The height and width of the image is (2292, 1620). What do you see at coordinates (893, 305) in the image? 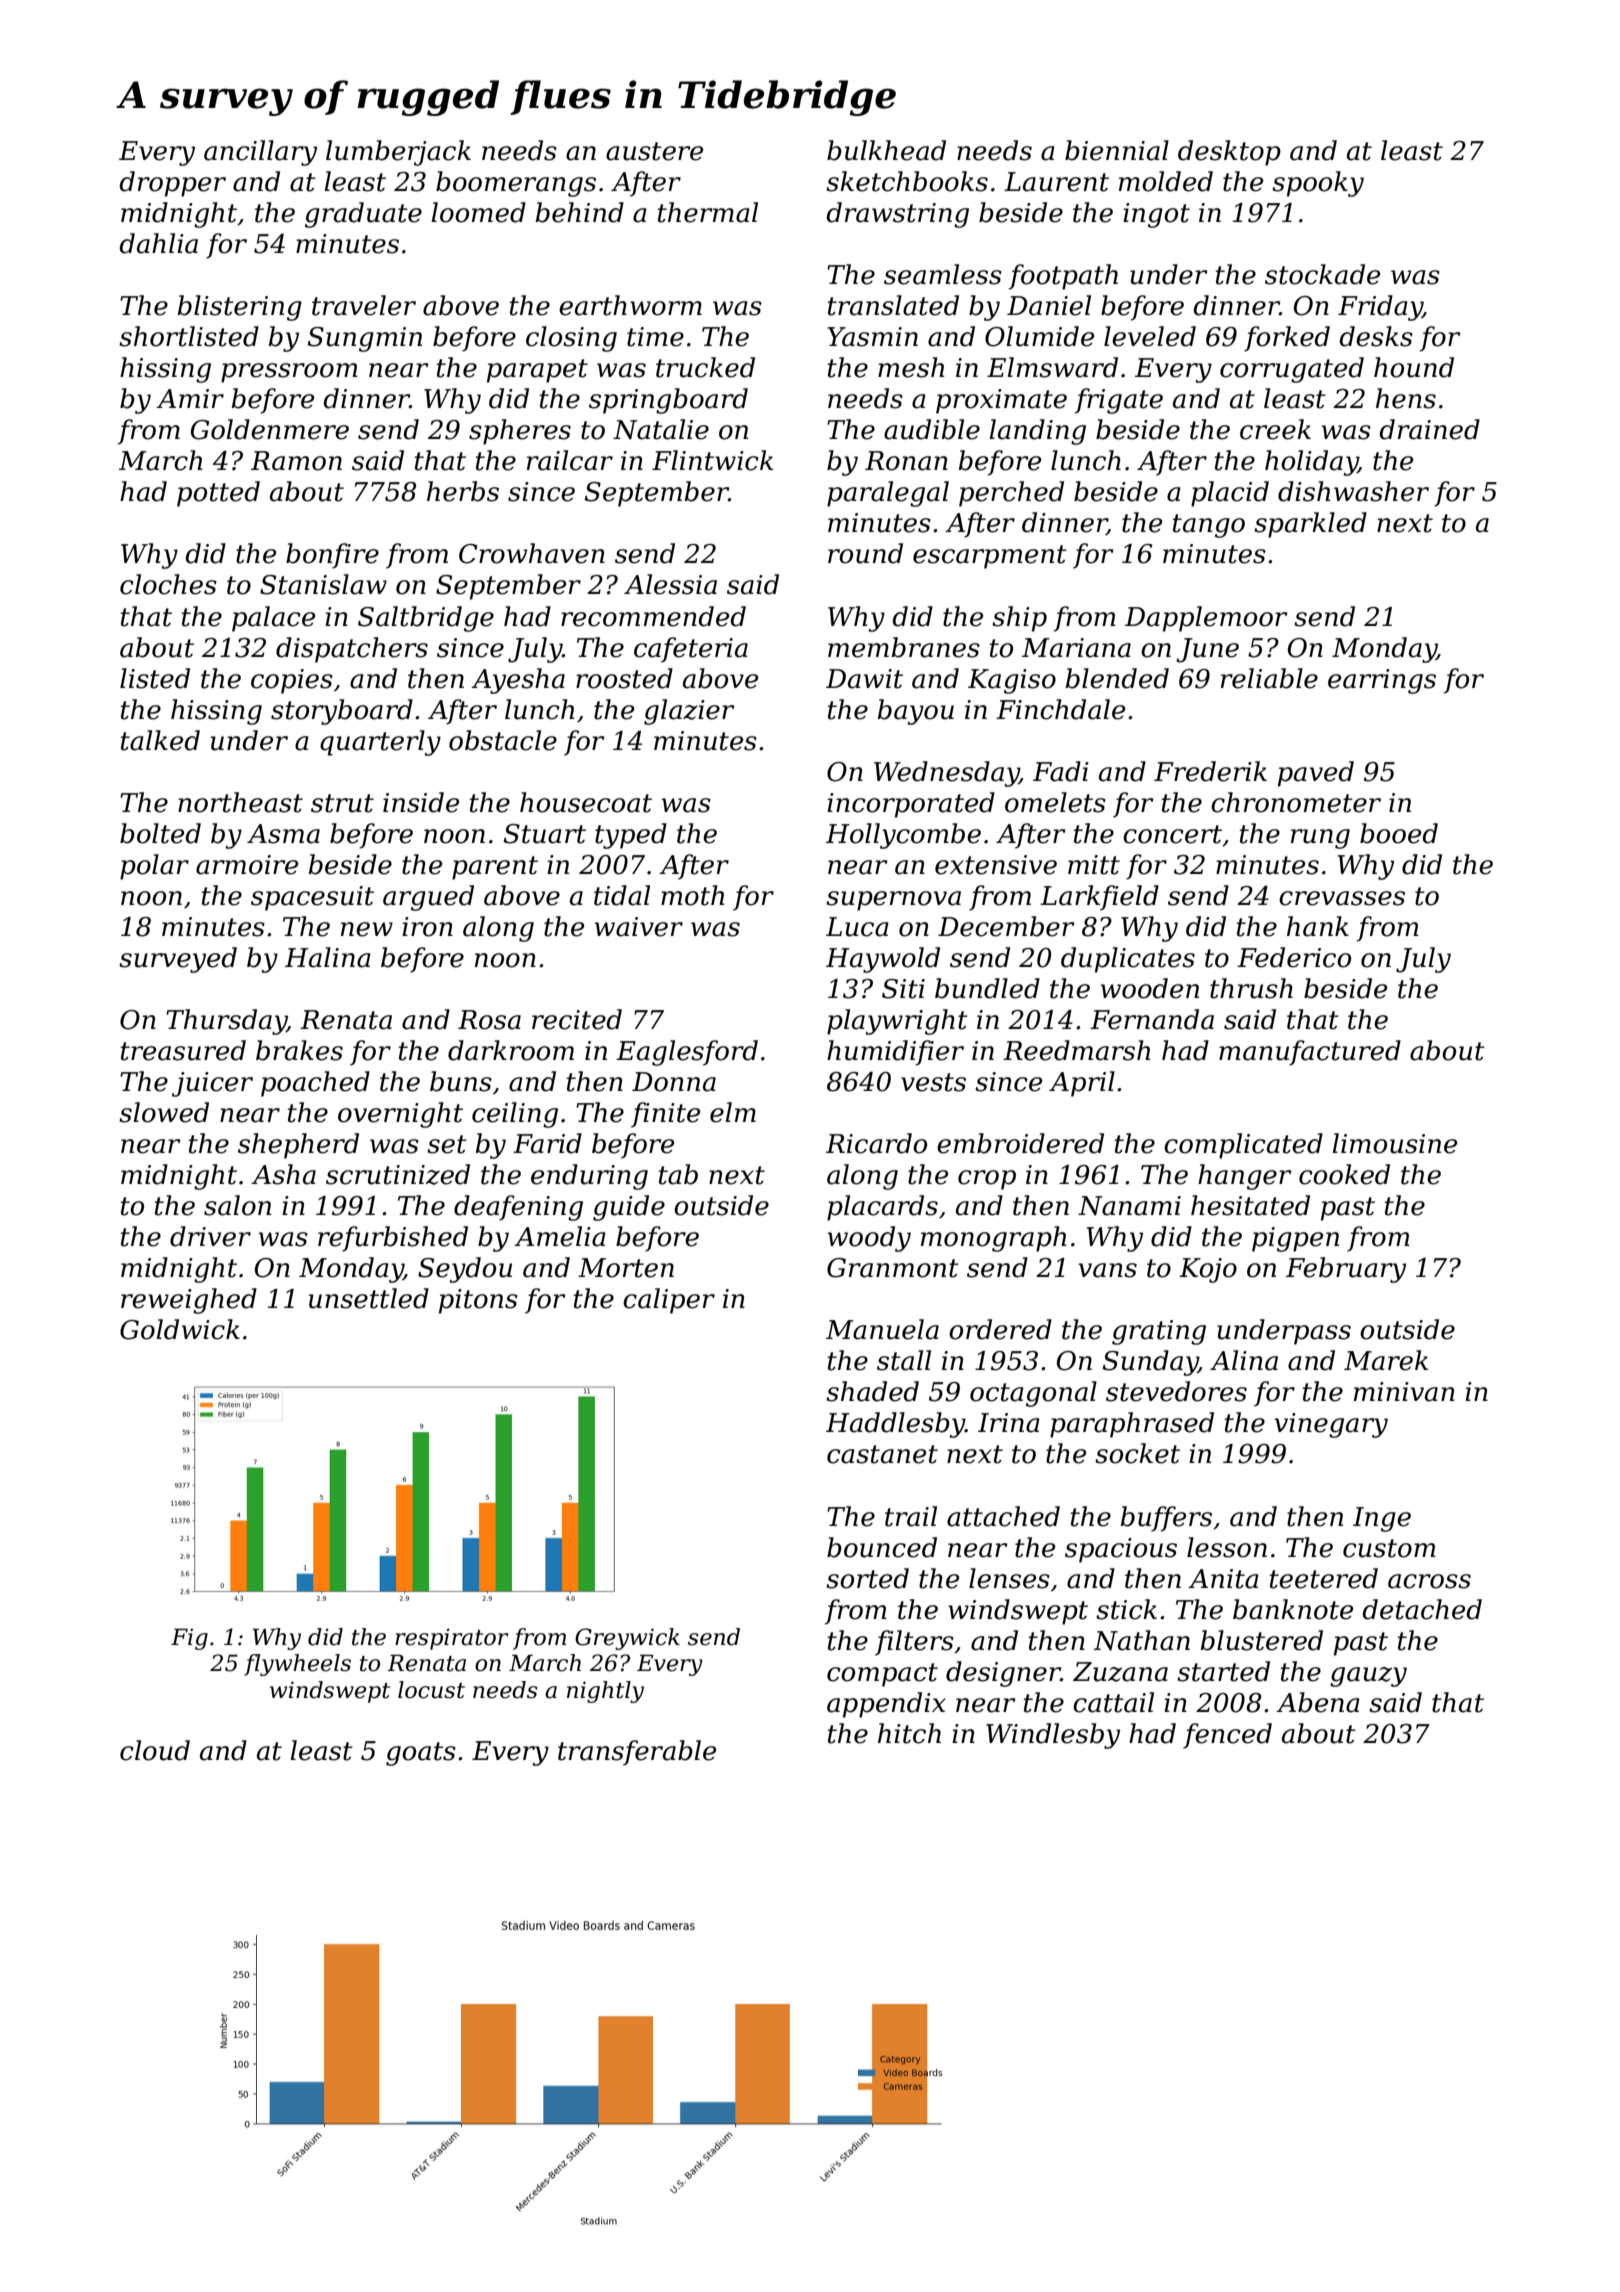
I see `translated` at bounding box center [893, 305].
